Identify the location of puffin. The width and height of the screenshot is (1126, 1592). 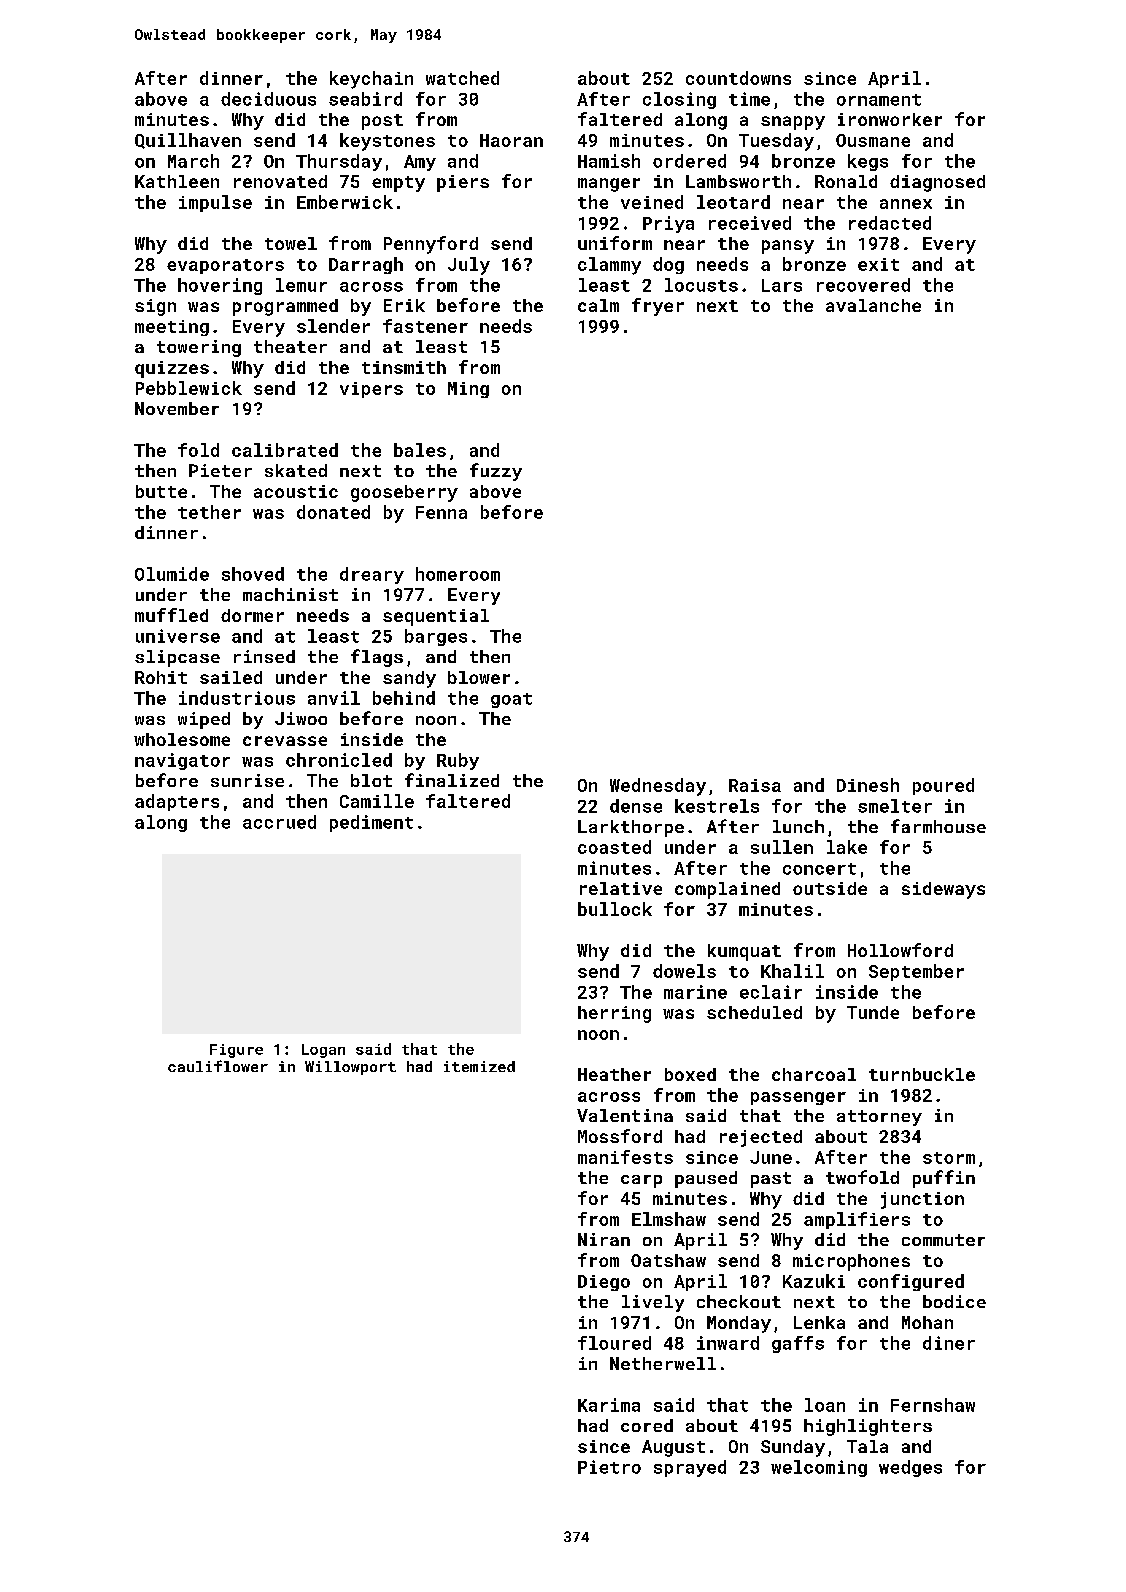
(944, 1179).
